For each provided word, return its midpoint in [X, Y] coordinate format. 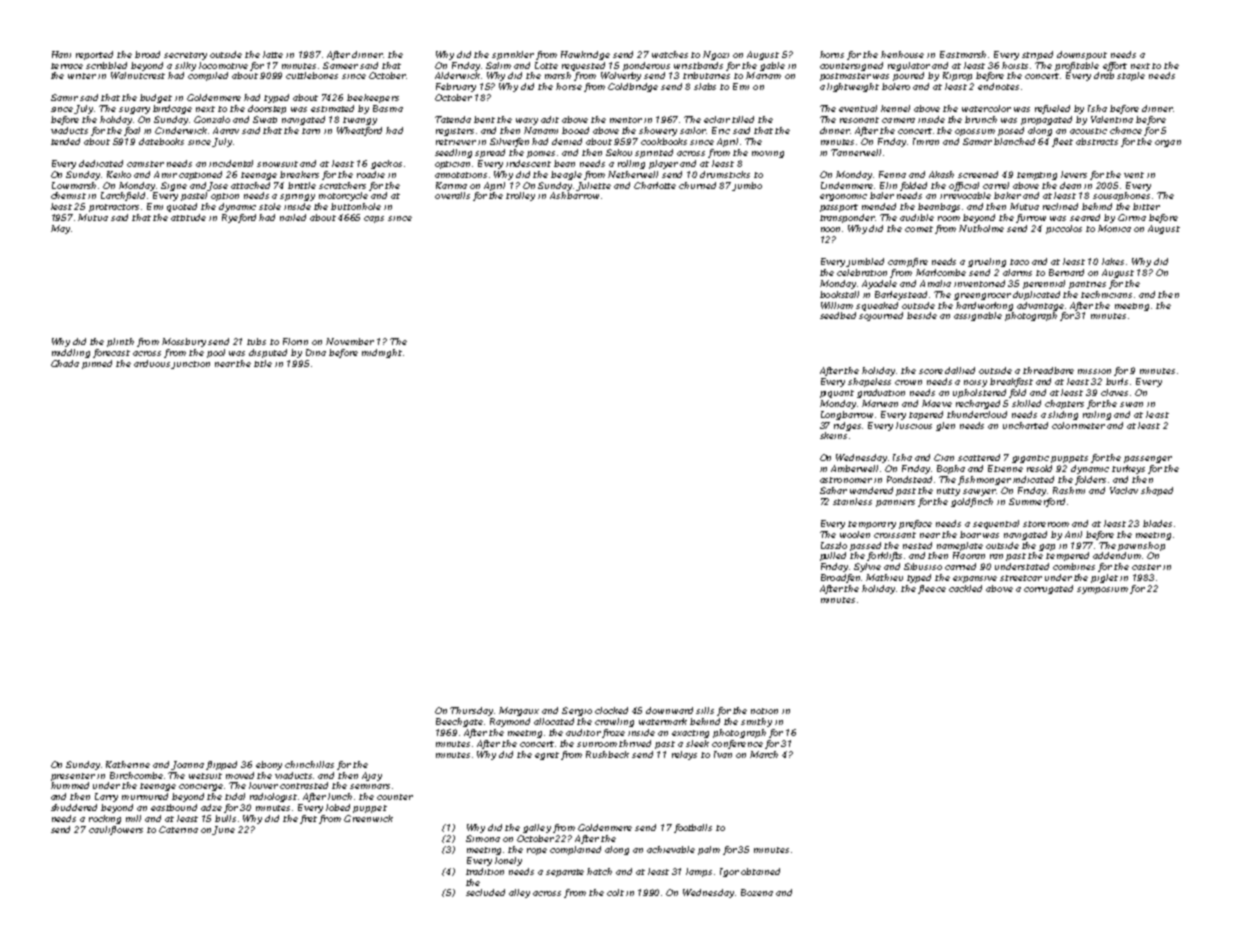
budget [156, 98]
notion [764, 711]
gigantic [1030, 459]
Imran [926, 141]
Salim [498, 65]
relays [684, 755]
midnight [382, 353]
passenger [1148, 459]
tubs [256, 341]
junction [191, 365]
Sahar [833, 490]
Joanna [187, 765]
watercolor [986, 108]
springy [297, 197]
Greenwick [368, 818]
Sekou [619, 152]
